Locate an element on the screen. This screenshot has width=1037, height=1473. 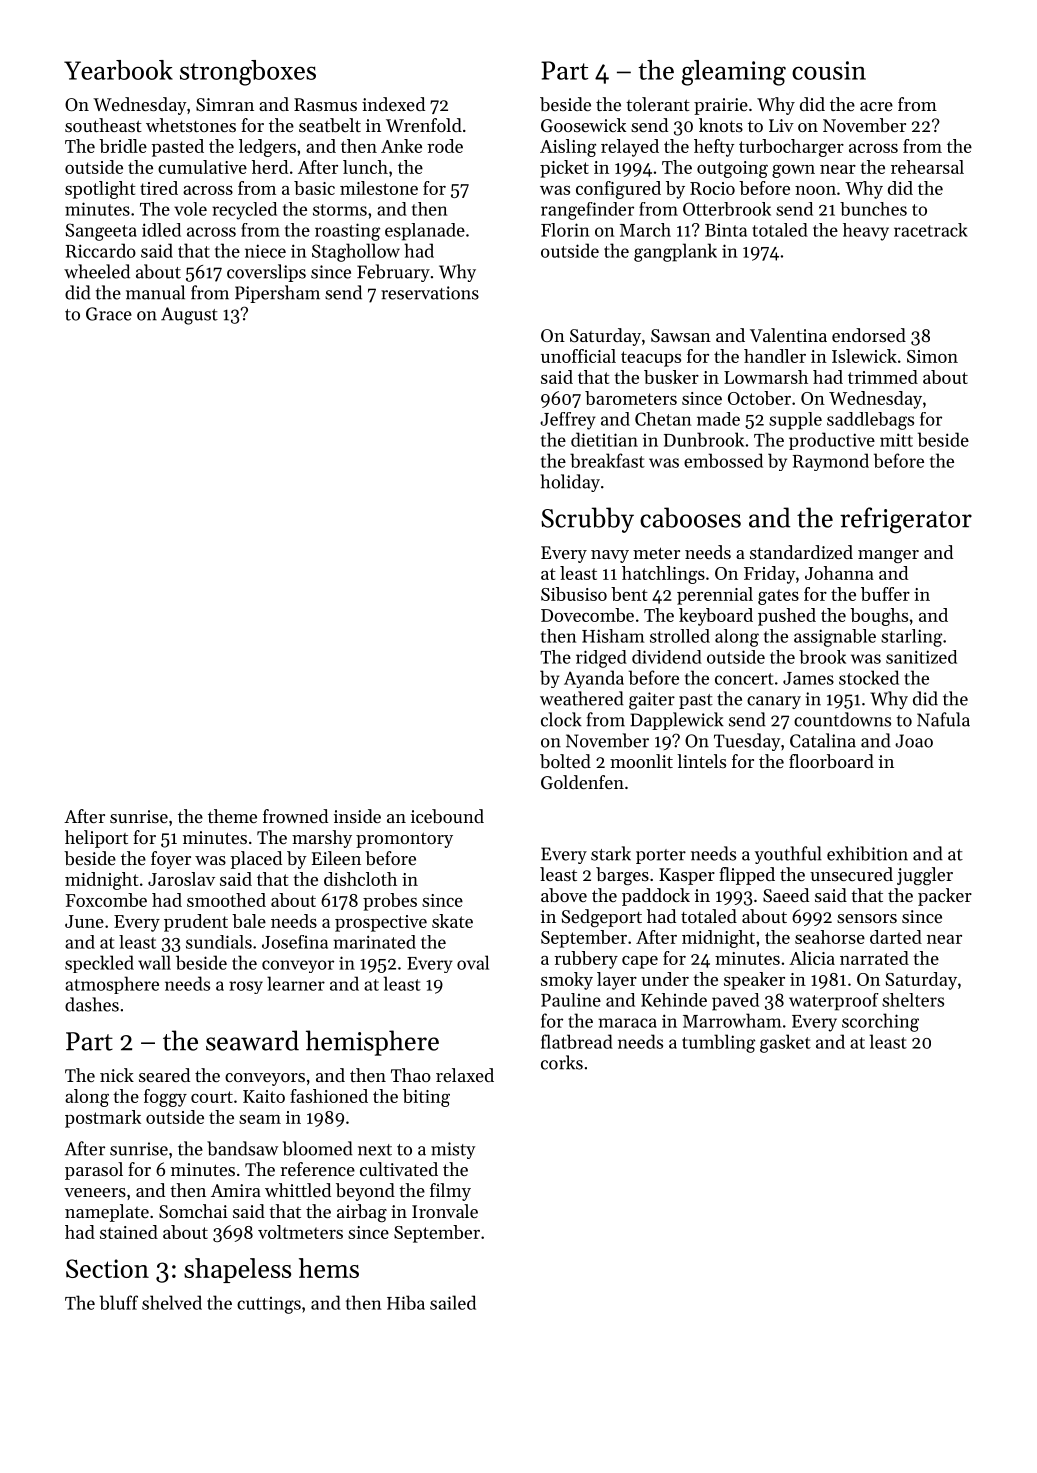
floorboard is located at coordinates (831, 761).
